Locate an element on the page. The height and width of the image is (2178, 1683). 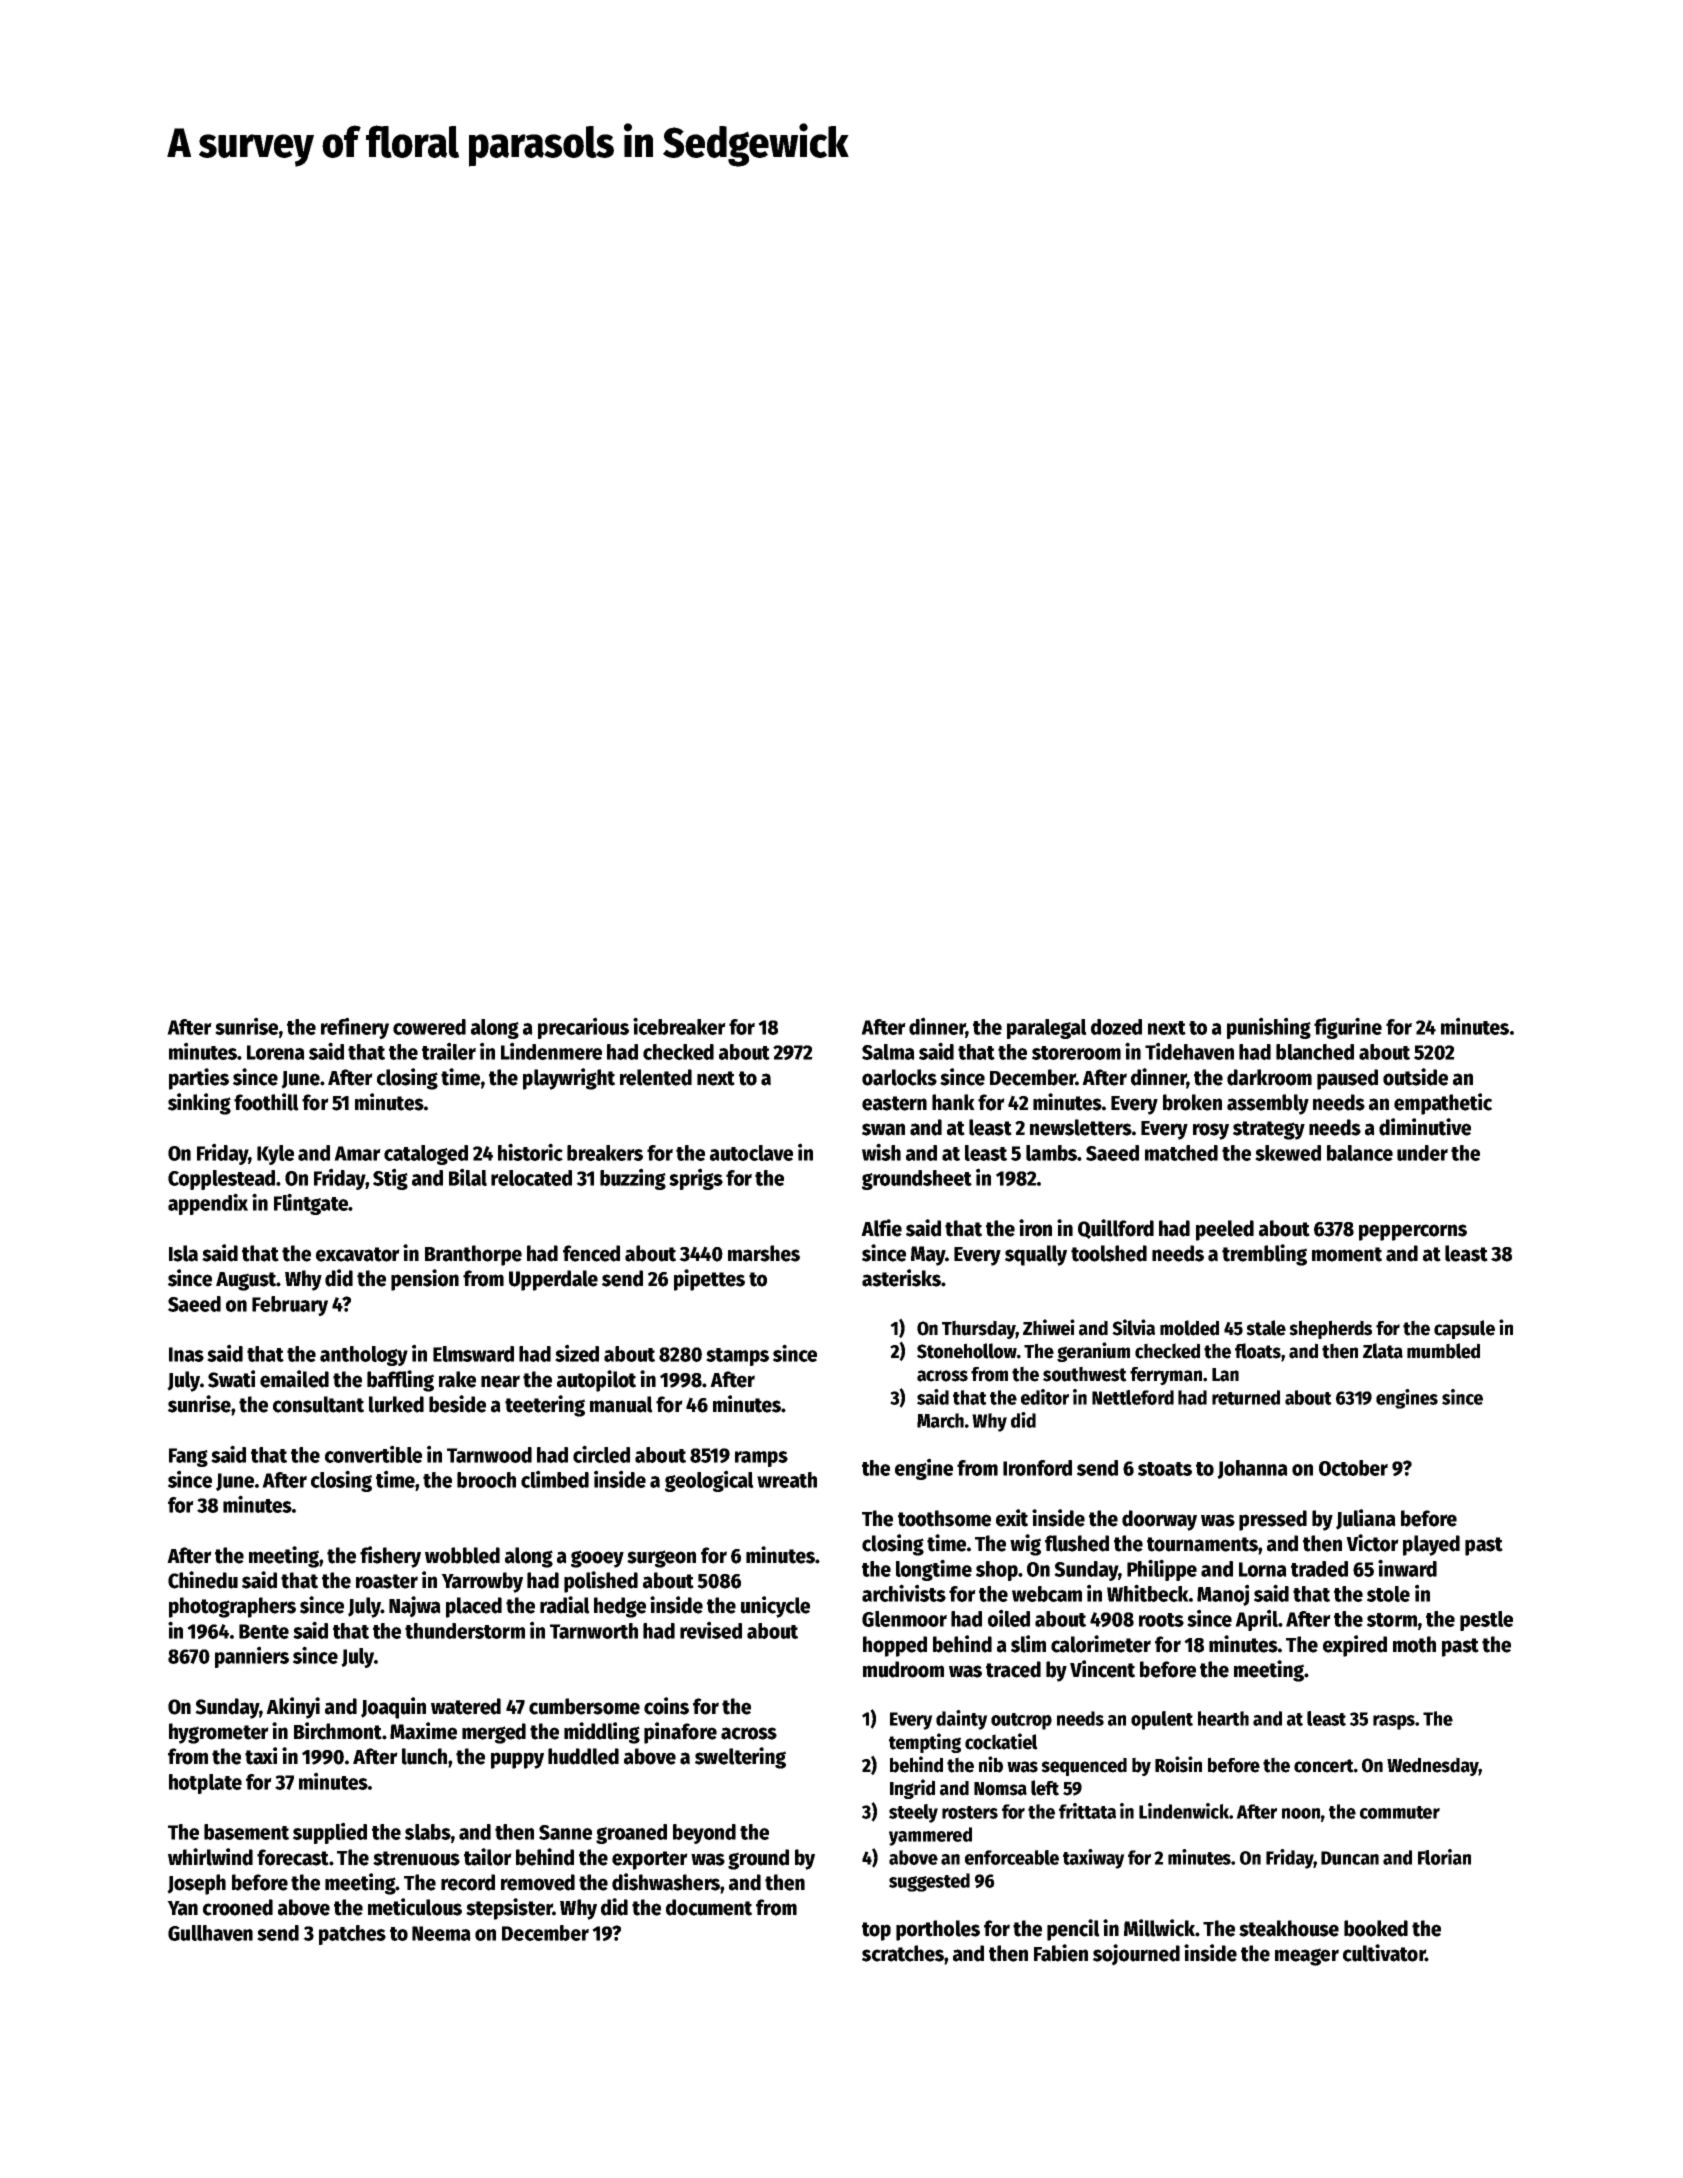
pressed is located at coordinates (1273, 1520).
